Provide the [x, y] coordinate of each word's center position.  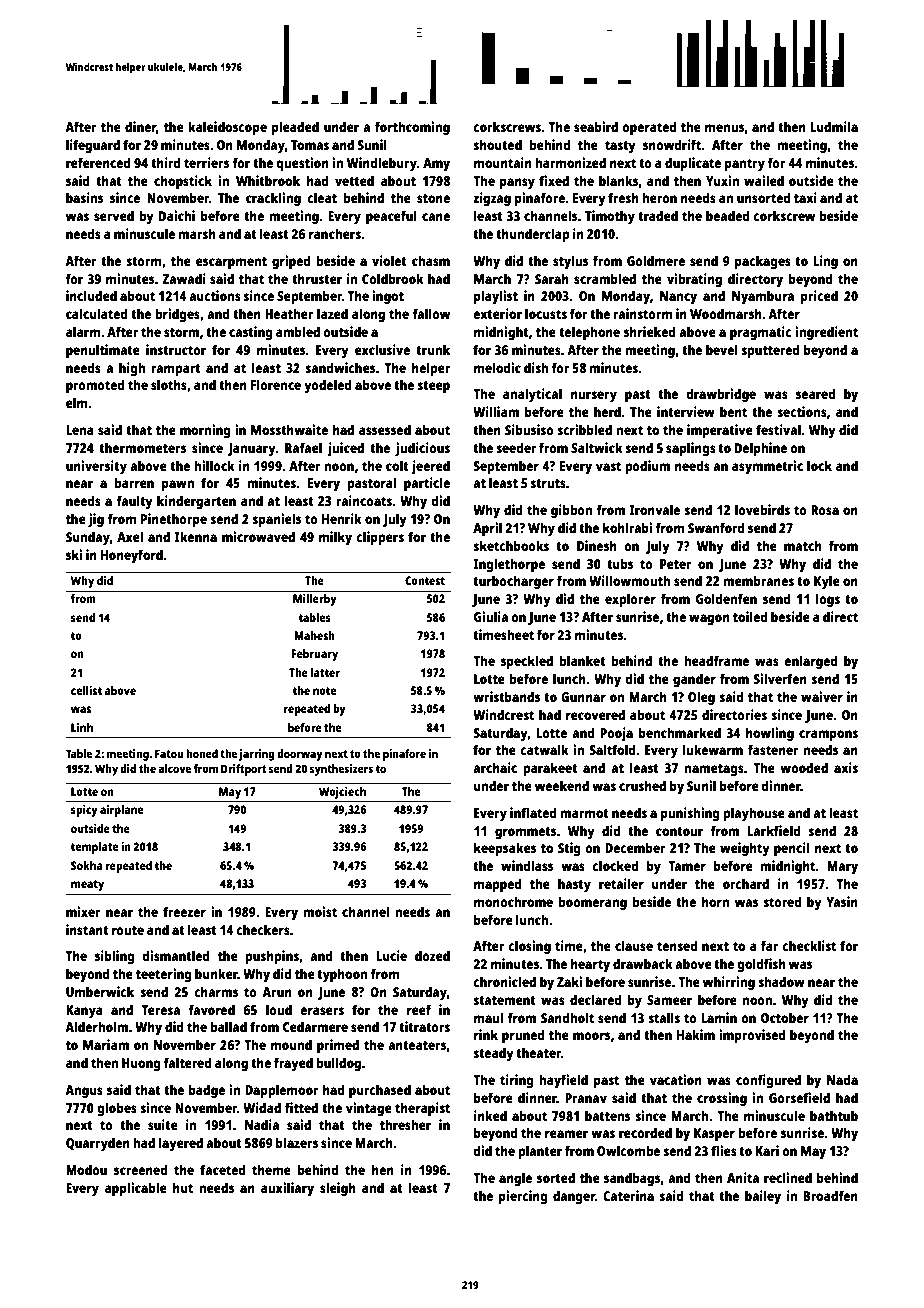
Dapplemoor [282, 1091]
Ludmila [834, 126]
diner [140, 126]
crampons [828, 735]
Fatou [169, 753]
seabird [596, 126]
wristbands [506, 696]
